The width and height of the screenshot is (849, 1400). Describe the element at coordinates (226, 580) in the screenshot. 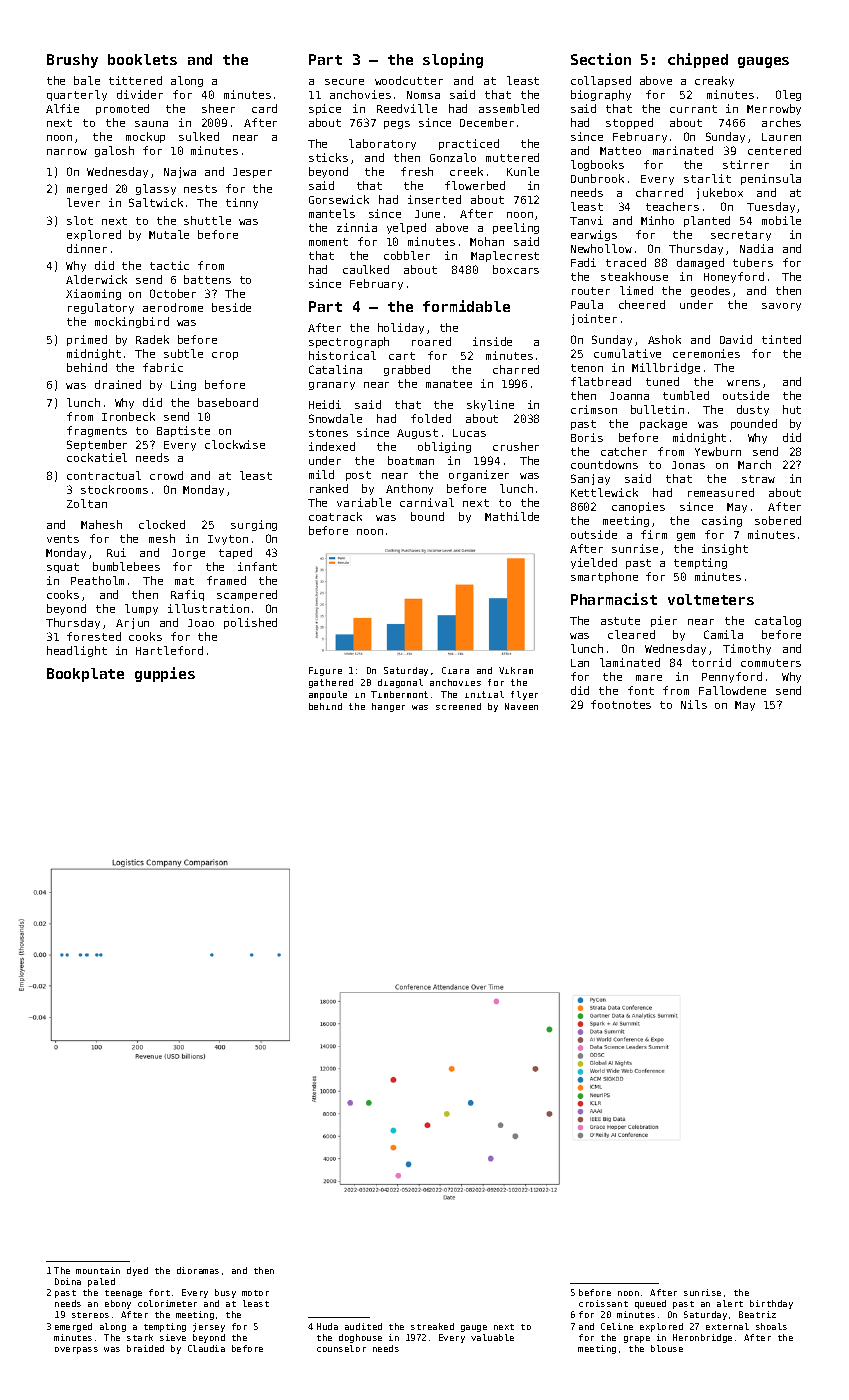

I see `framed` at that location.
